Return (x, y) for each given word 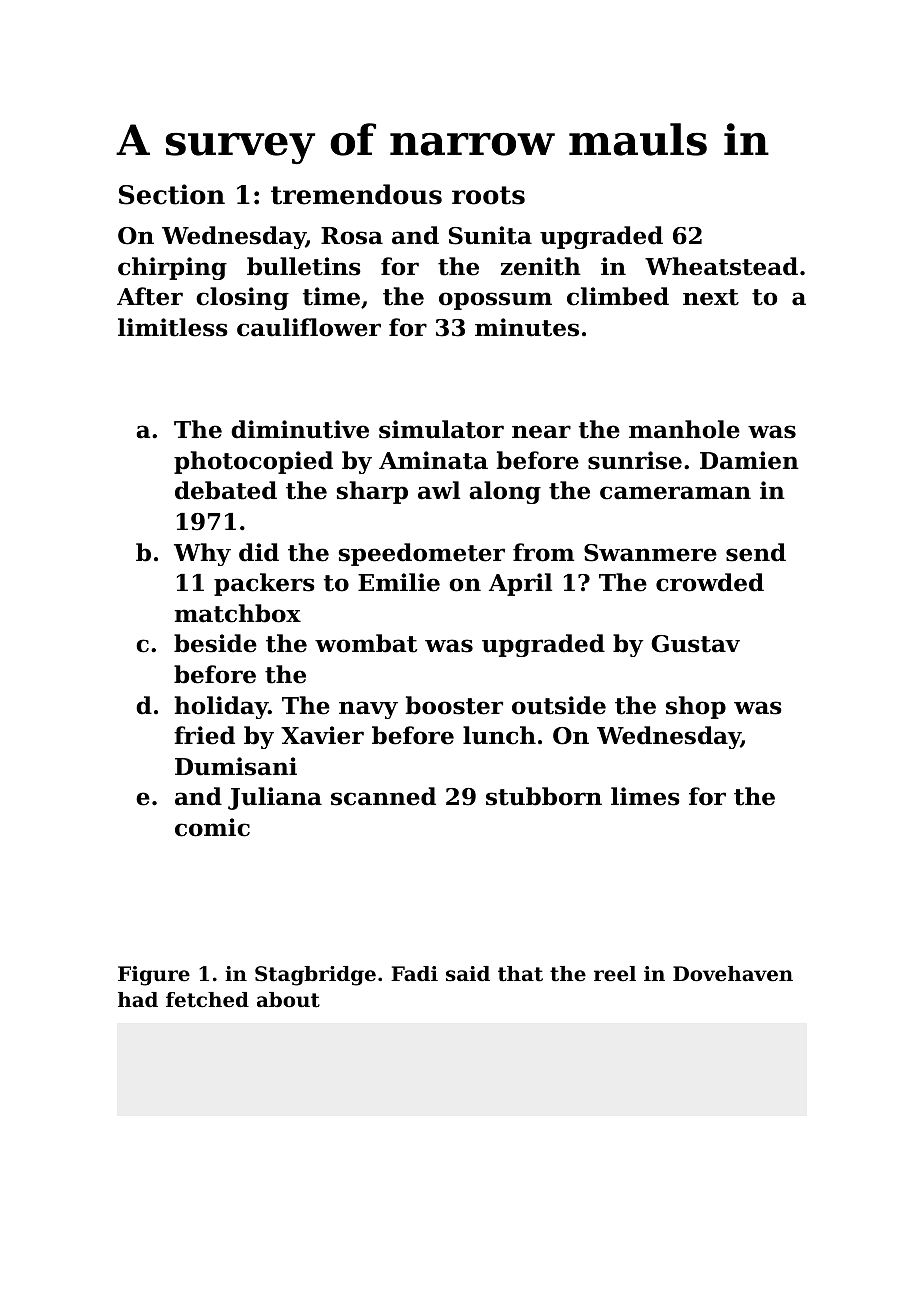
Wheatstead (721, 266)
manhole (684, 429)
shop (696, 707)
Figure (154, 976)
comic (212, 827)
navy (368, 710)
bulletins (304, 266)
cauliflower (309, 327)
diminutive (300, 429)
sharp (372, 492)
